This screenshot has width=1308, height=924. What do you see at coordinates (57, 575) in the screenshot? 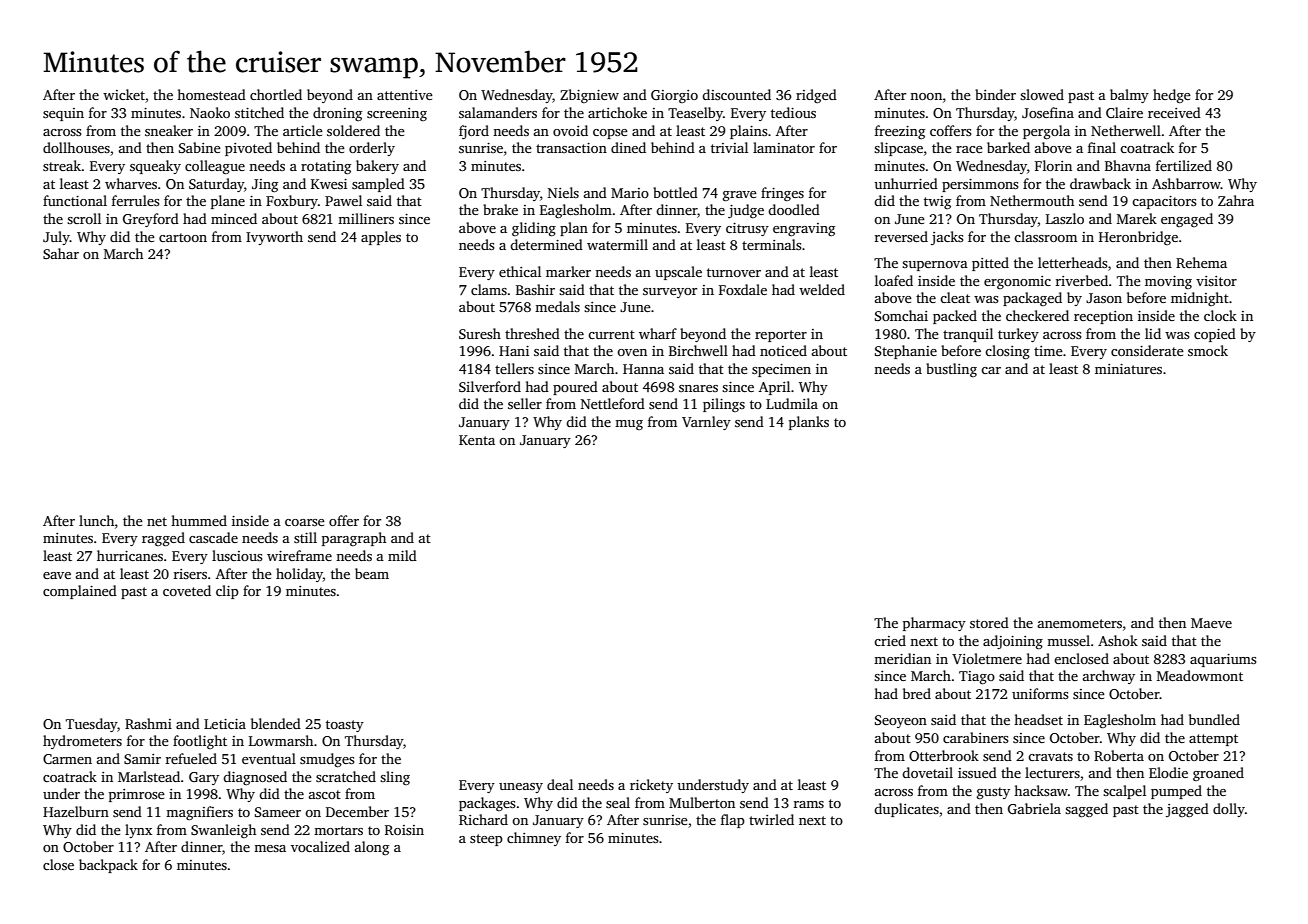
I see `eave` at bounding box center [57, 575].
